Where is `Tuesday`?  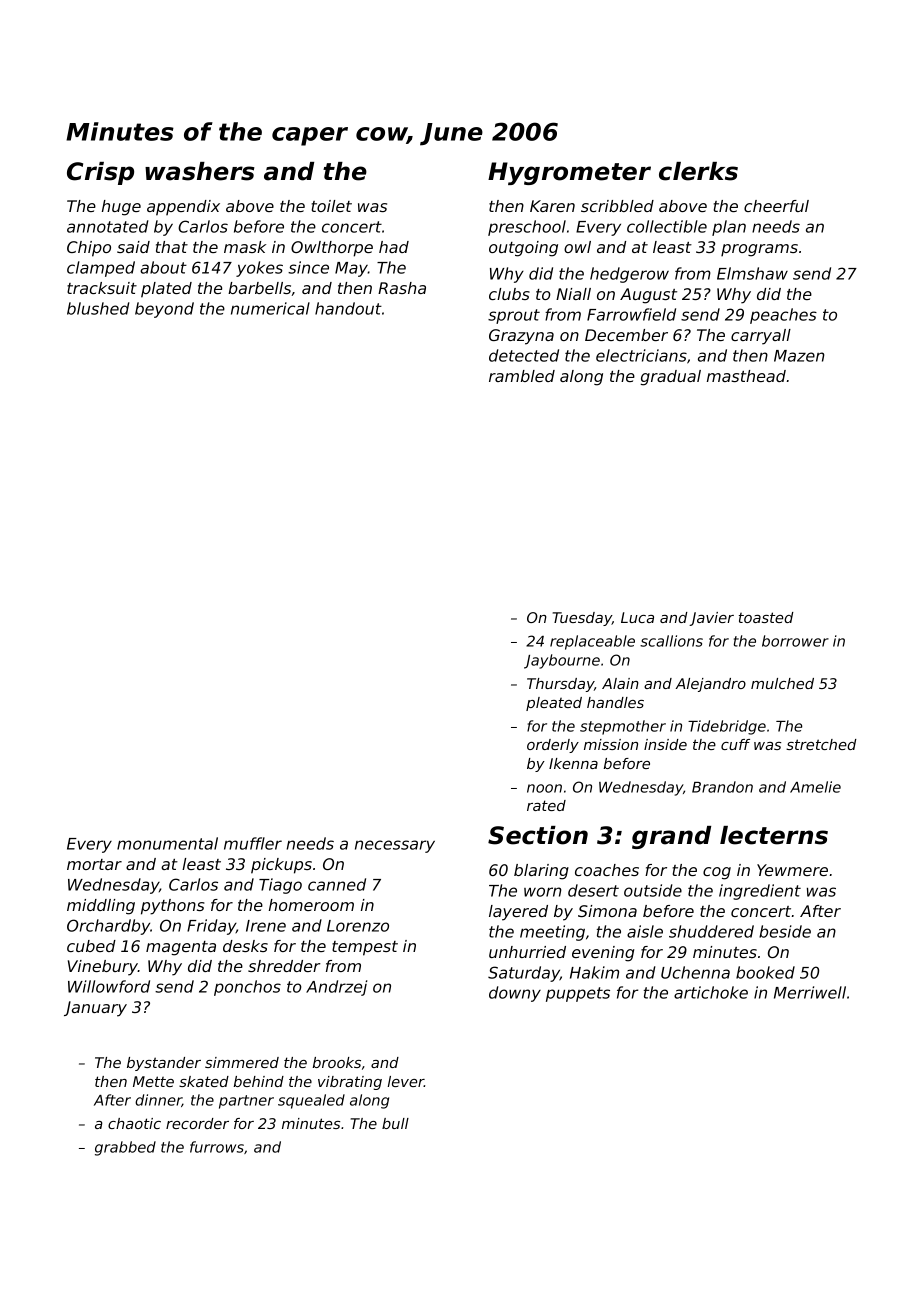
Tuesday is located at coordinates (582, 619).
